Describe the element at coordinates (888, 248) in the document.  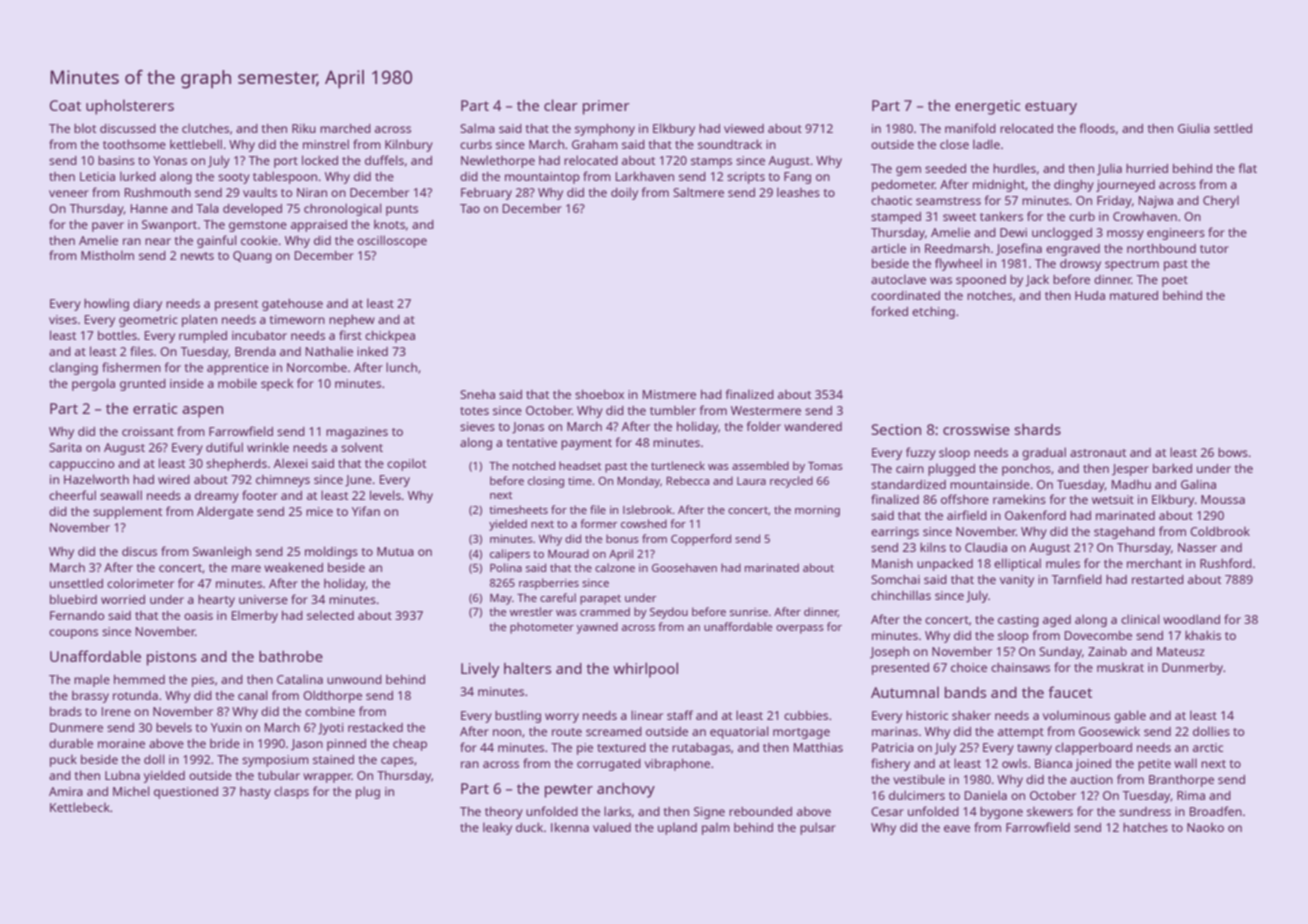
I see `article` at that location.
